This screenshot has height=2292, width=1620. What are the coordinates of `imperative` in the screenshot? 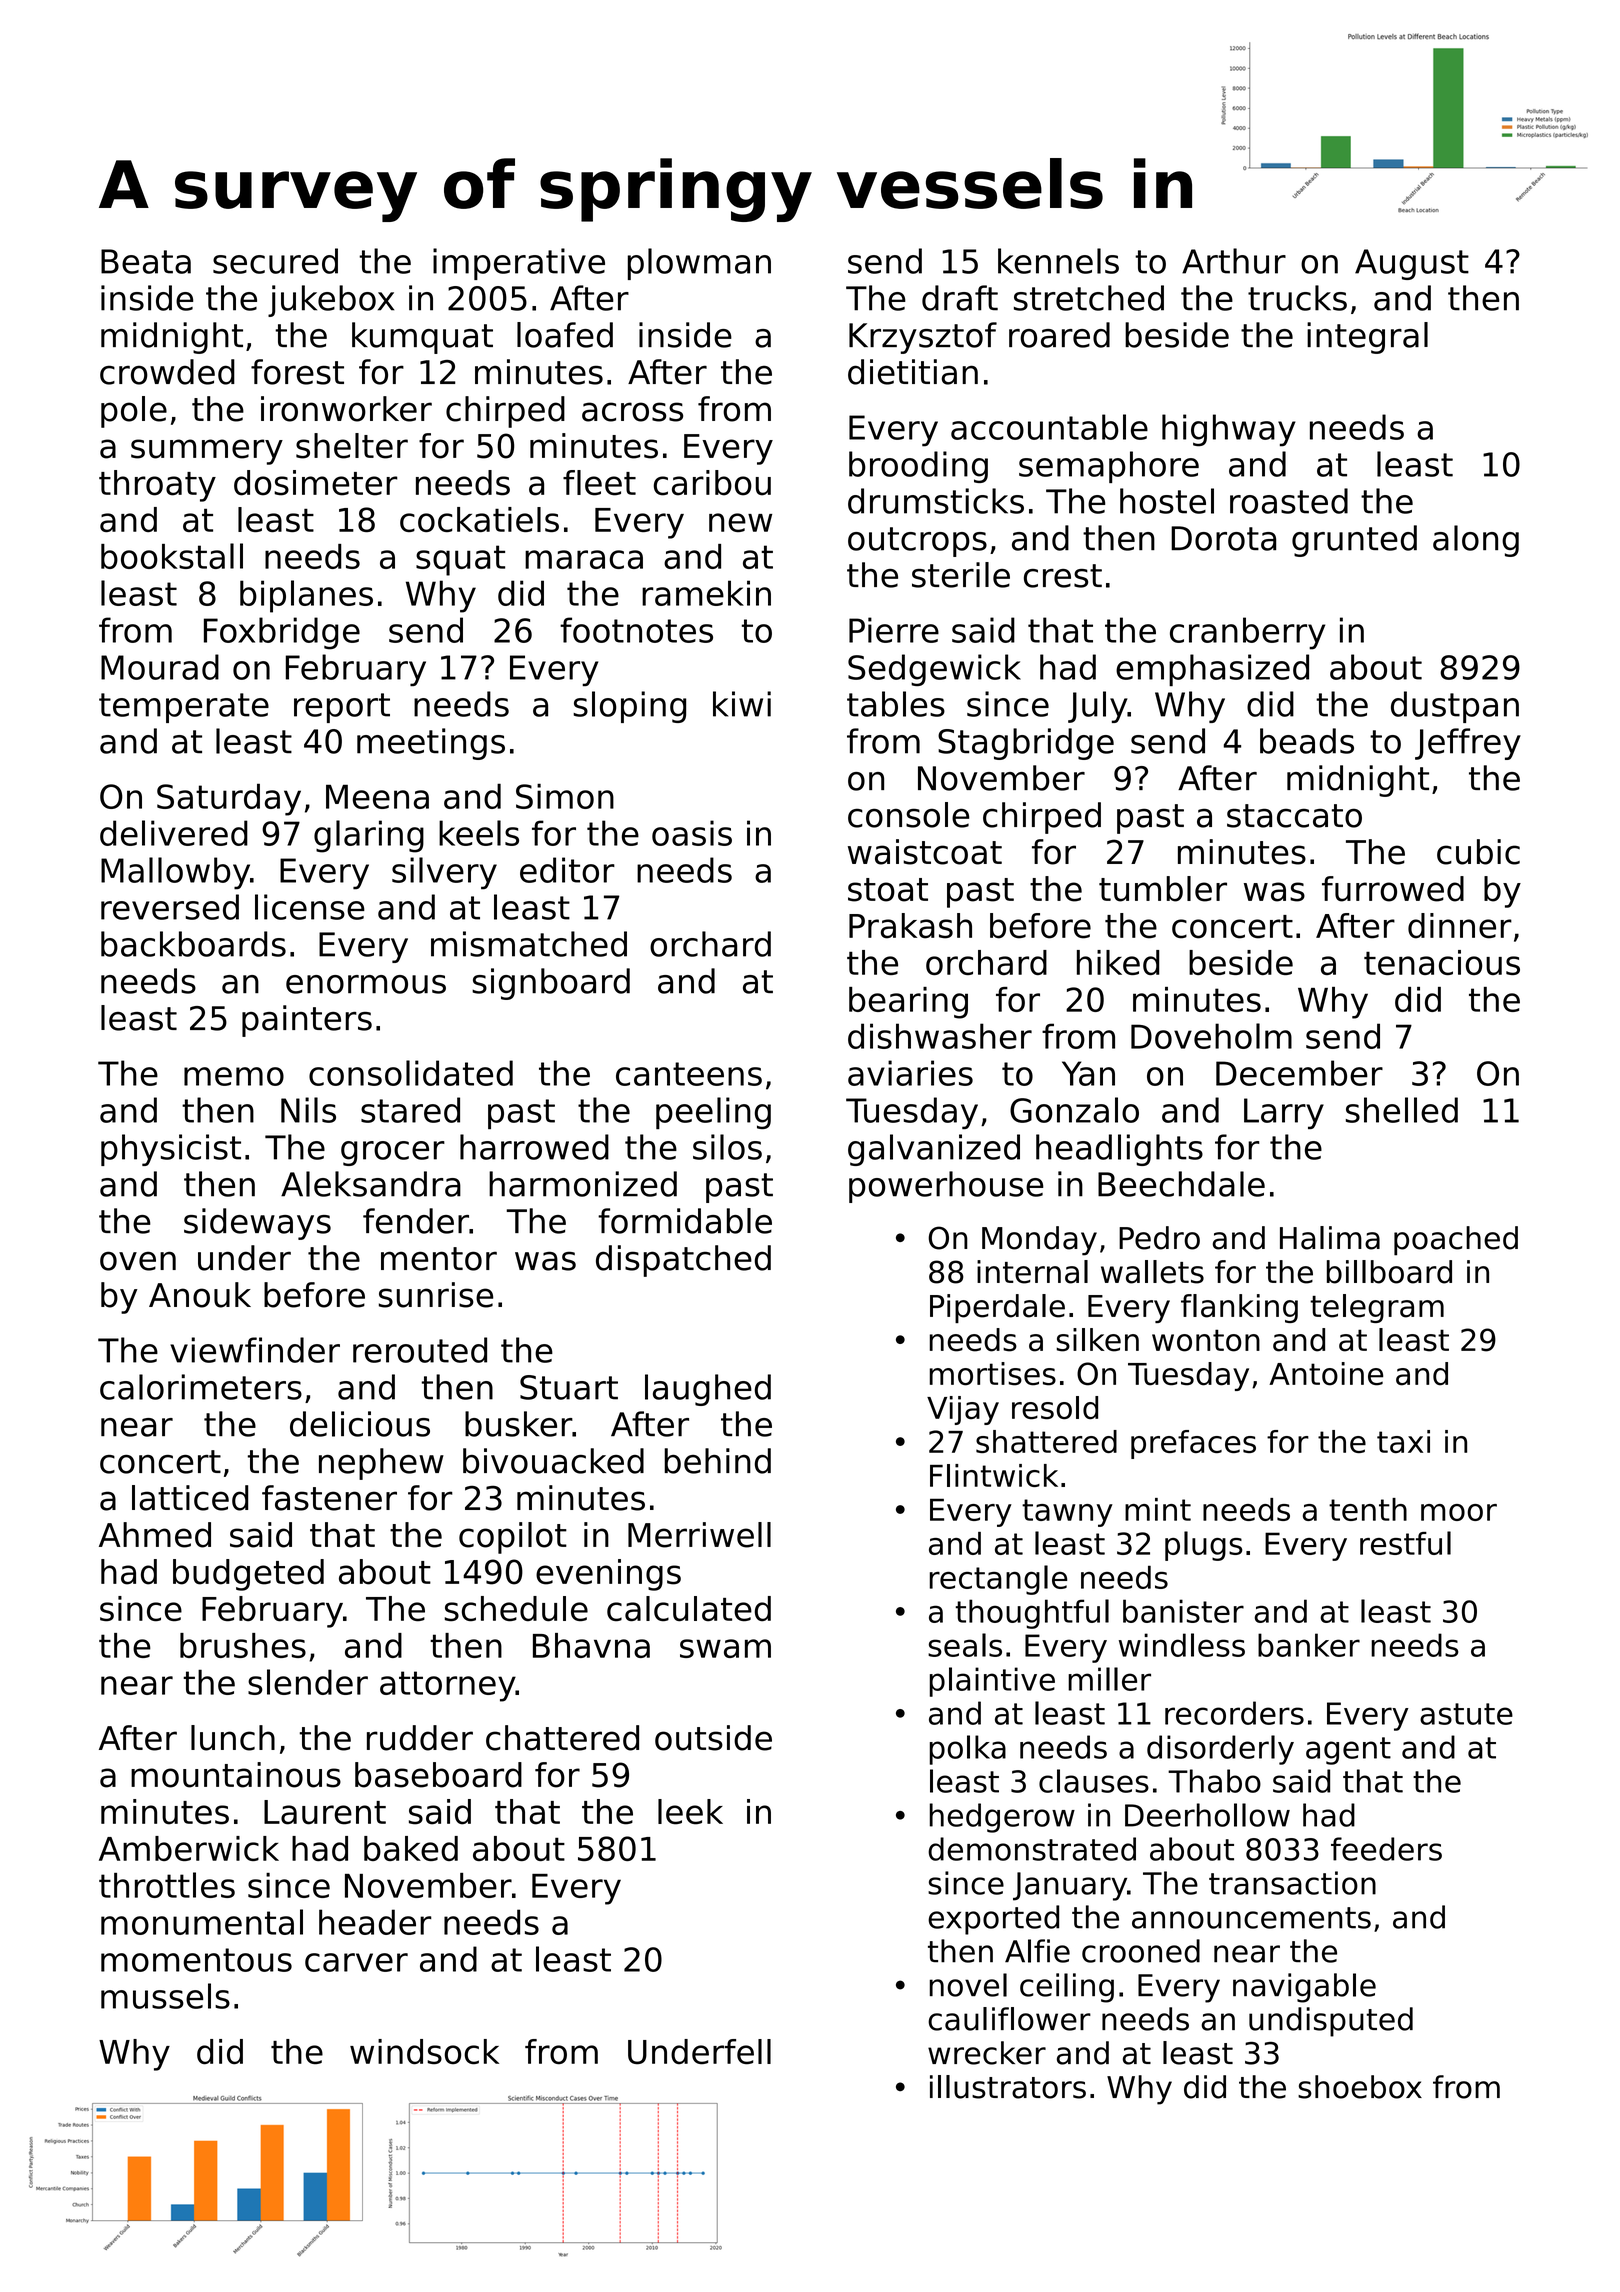 It's located at (519, 264).
